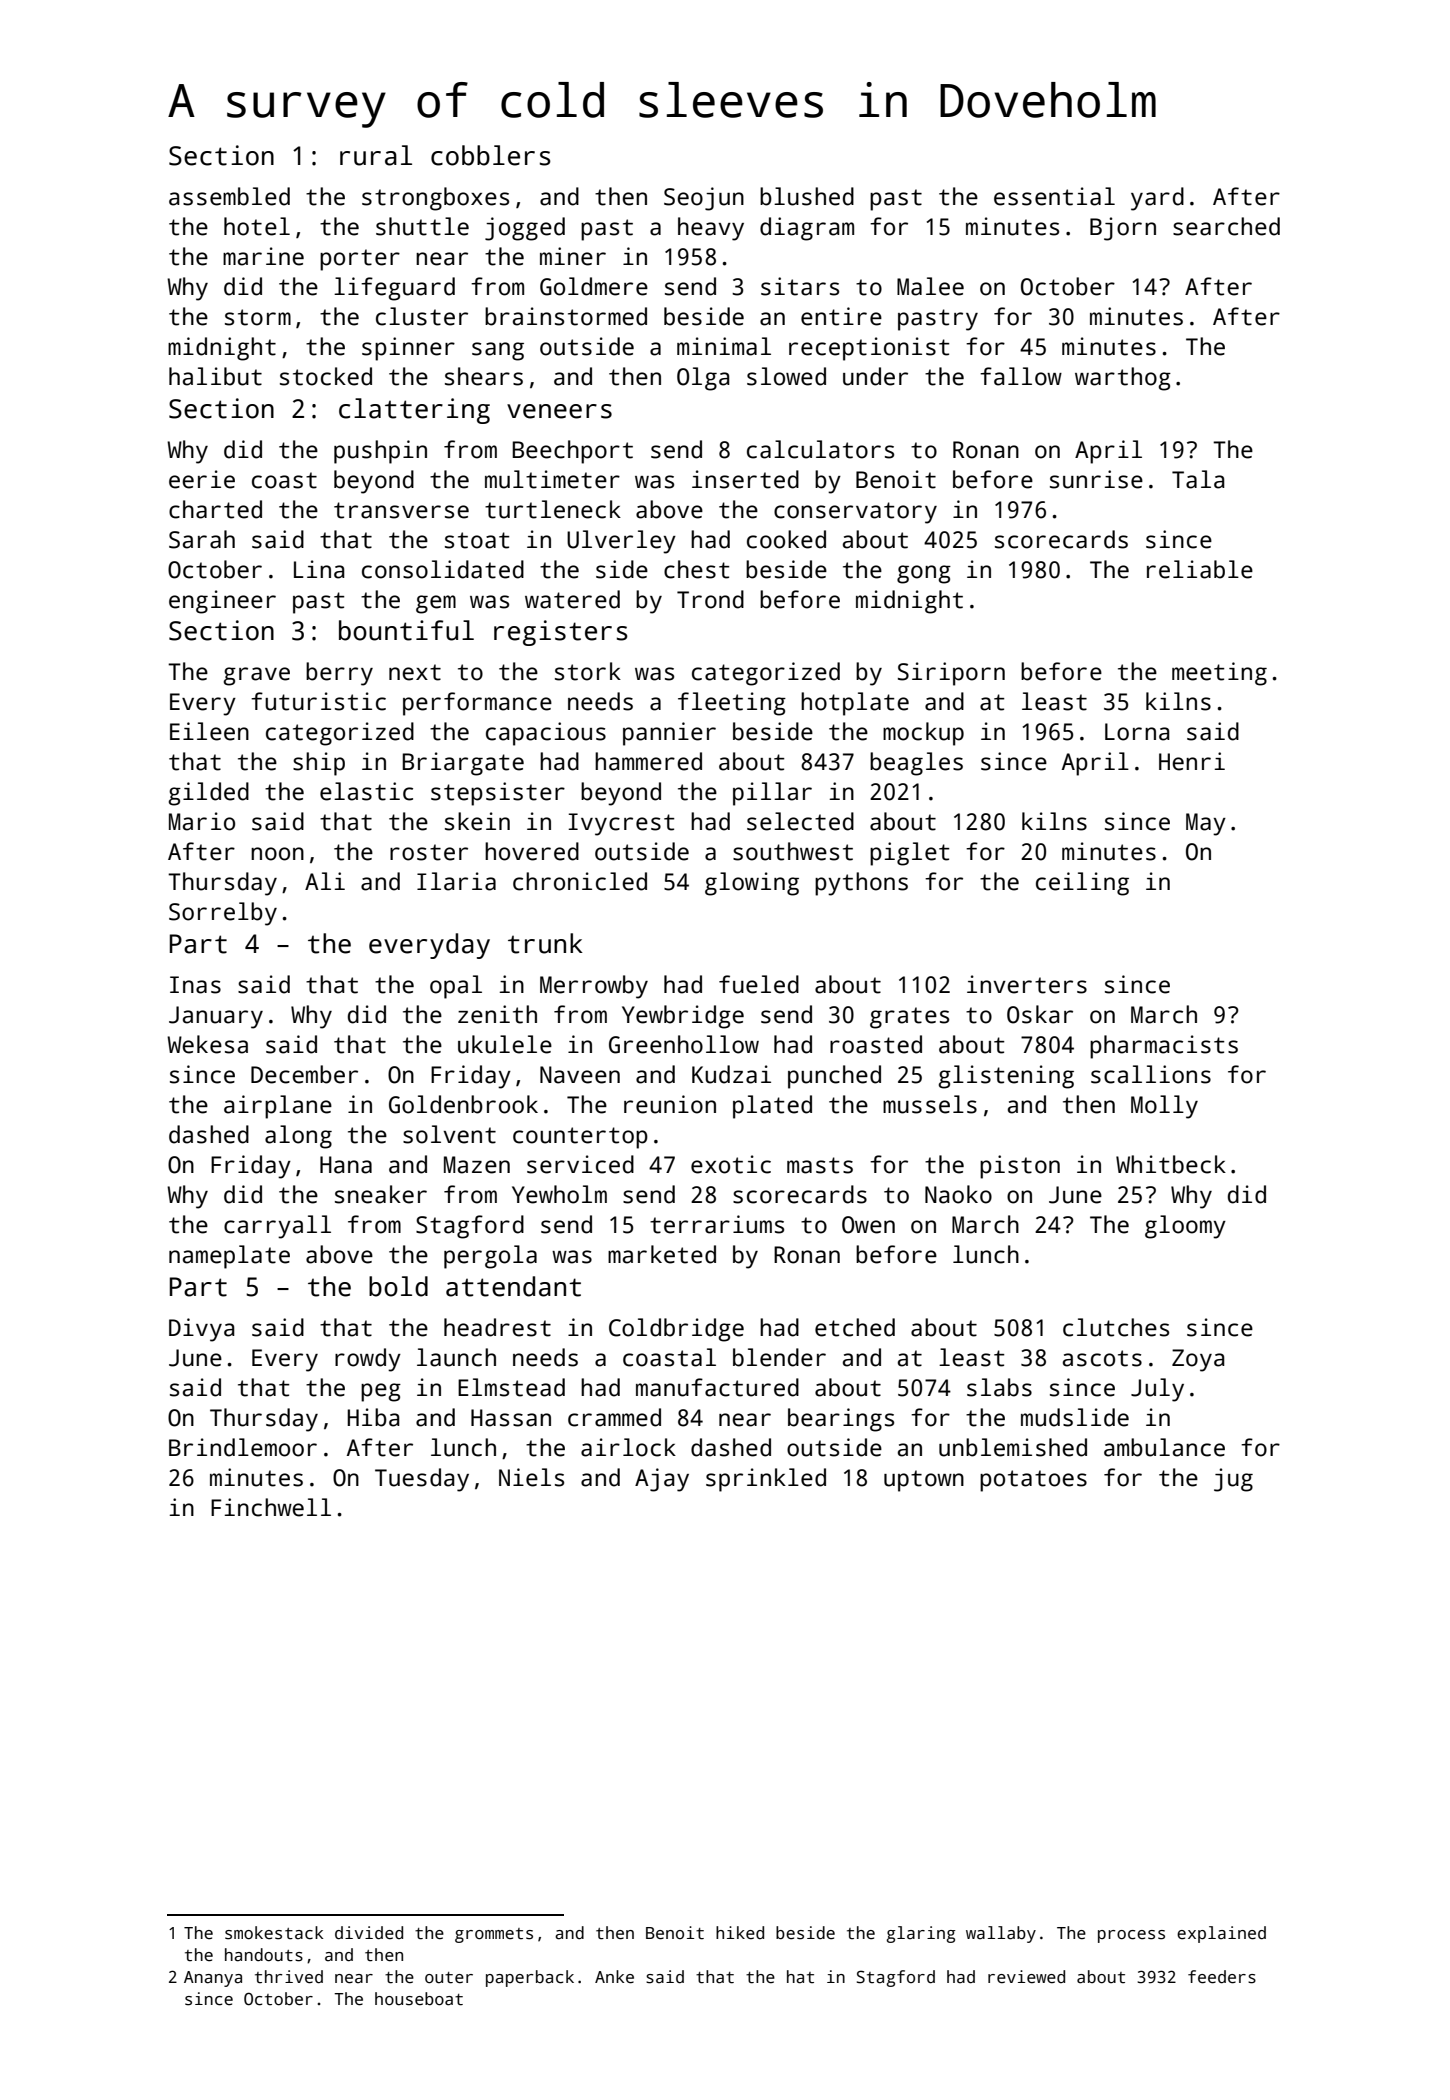 Image resolution: width=1450 pixels, height=2100 pixels. What do you see at coordinates (855, 513) in the image?
I see `conservatory` at bounding box center [855, 513].
